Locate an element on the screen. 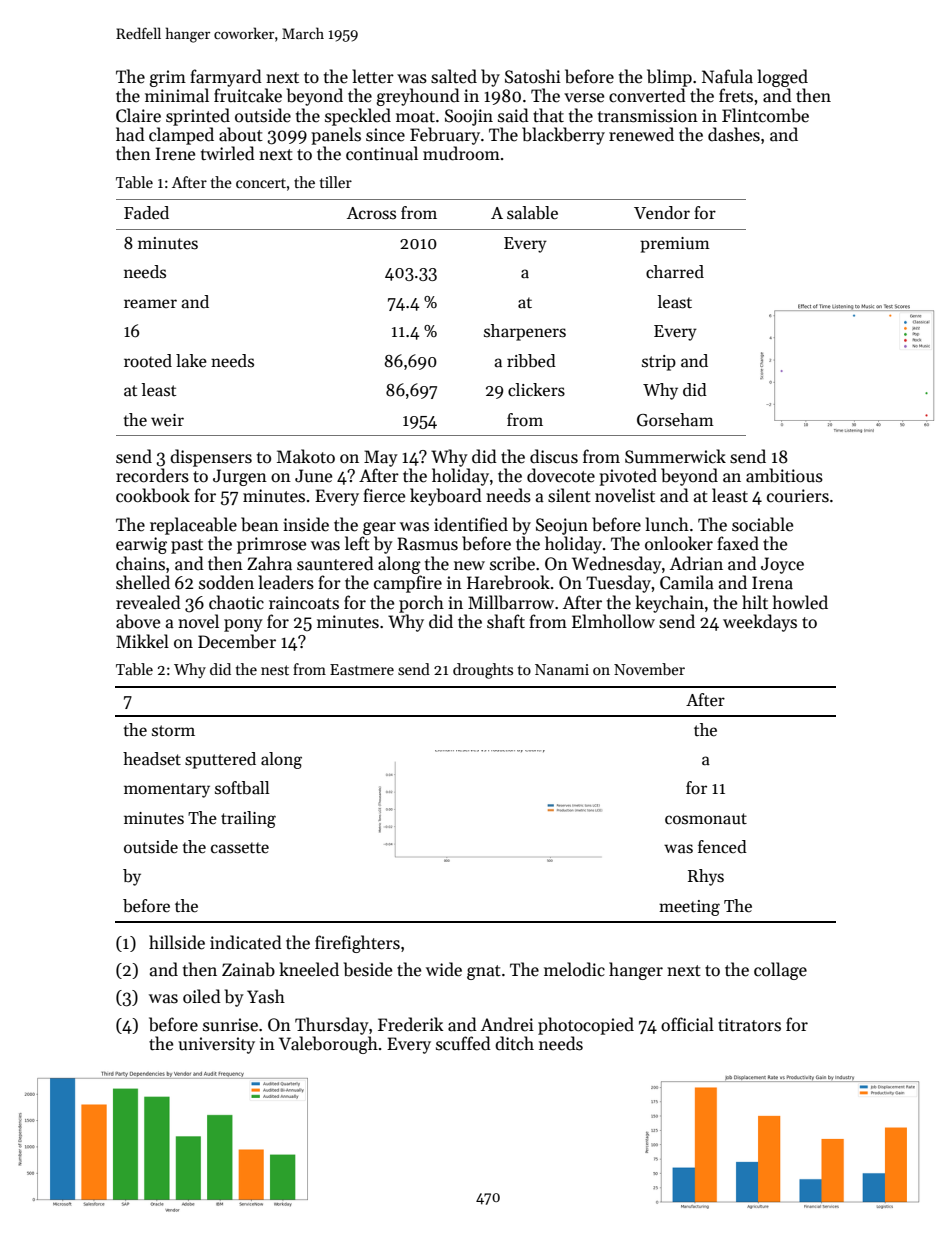 The width and height of the screenshot is (952, 1233). identified is located at coordinates (471, 524).
